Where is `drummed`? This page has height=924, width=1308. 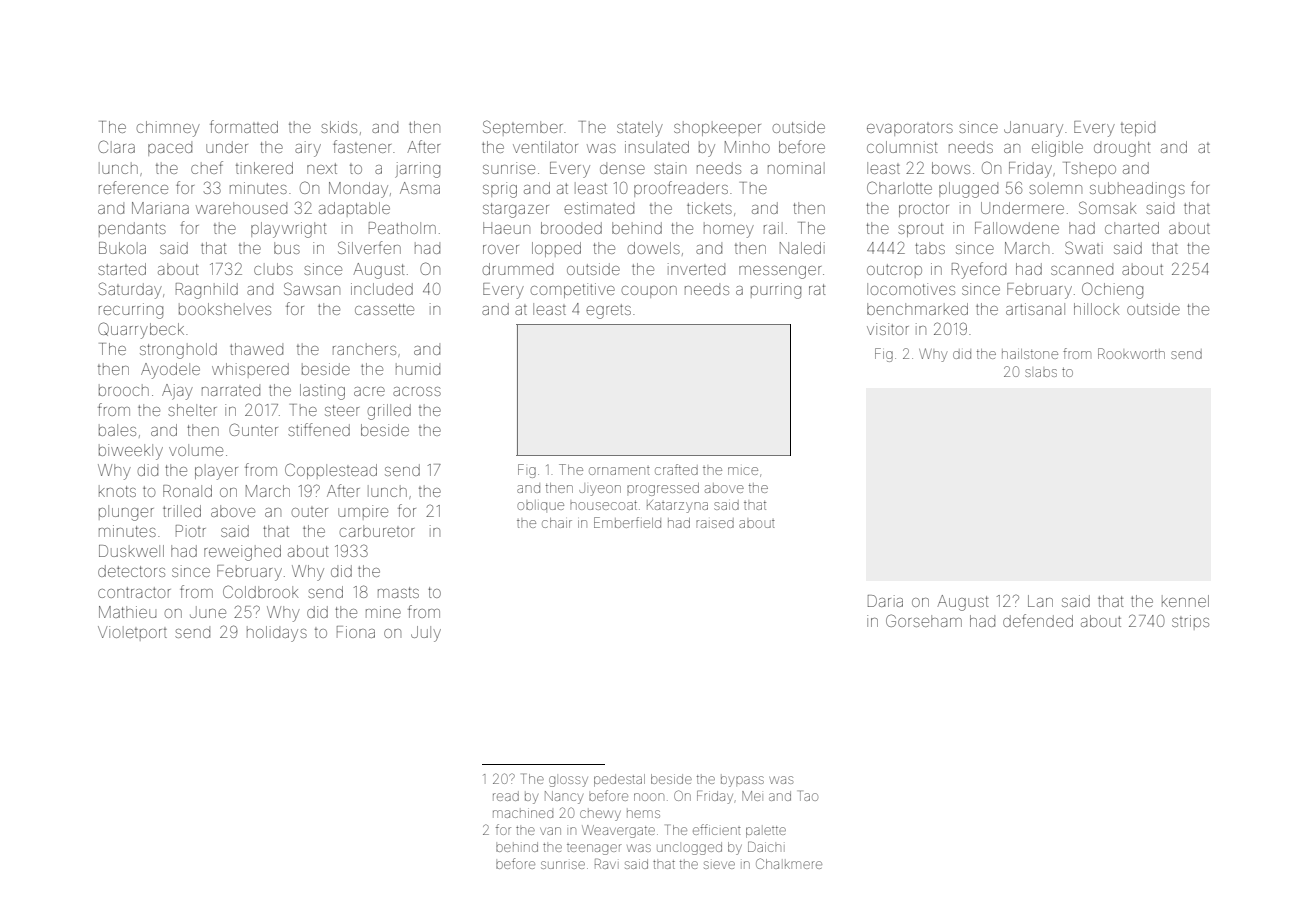 drummed is located at coordinates (518, 269).
